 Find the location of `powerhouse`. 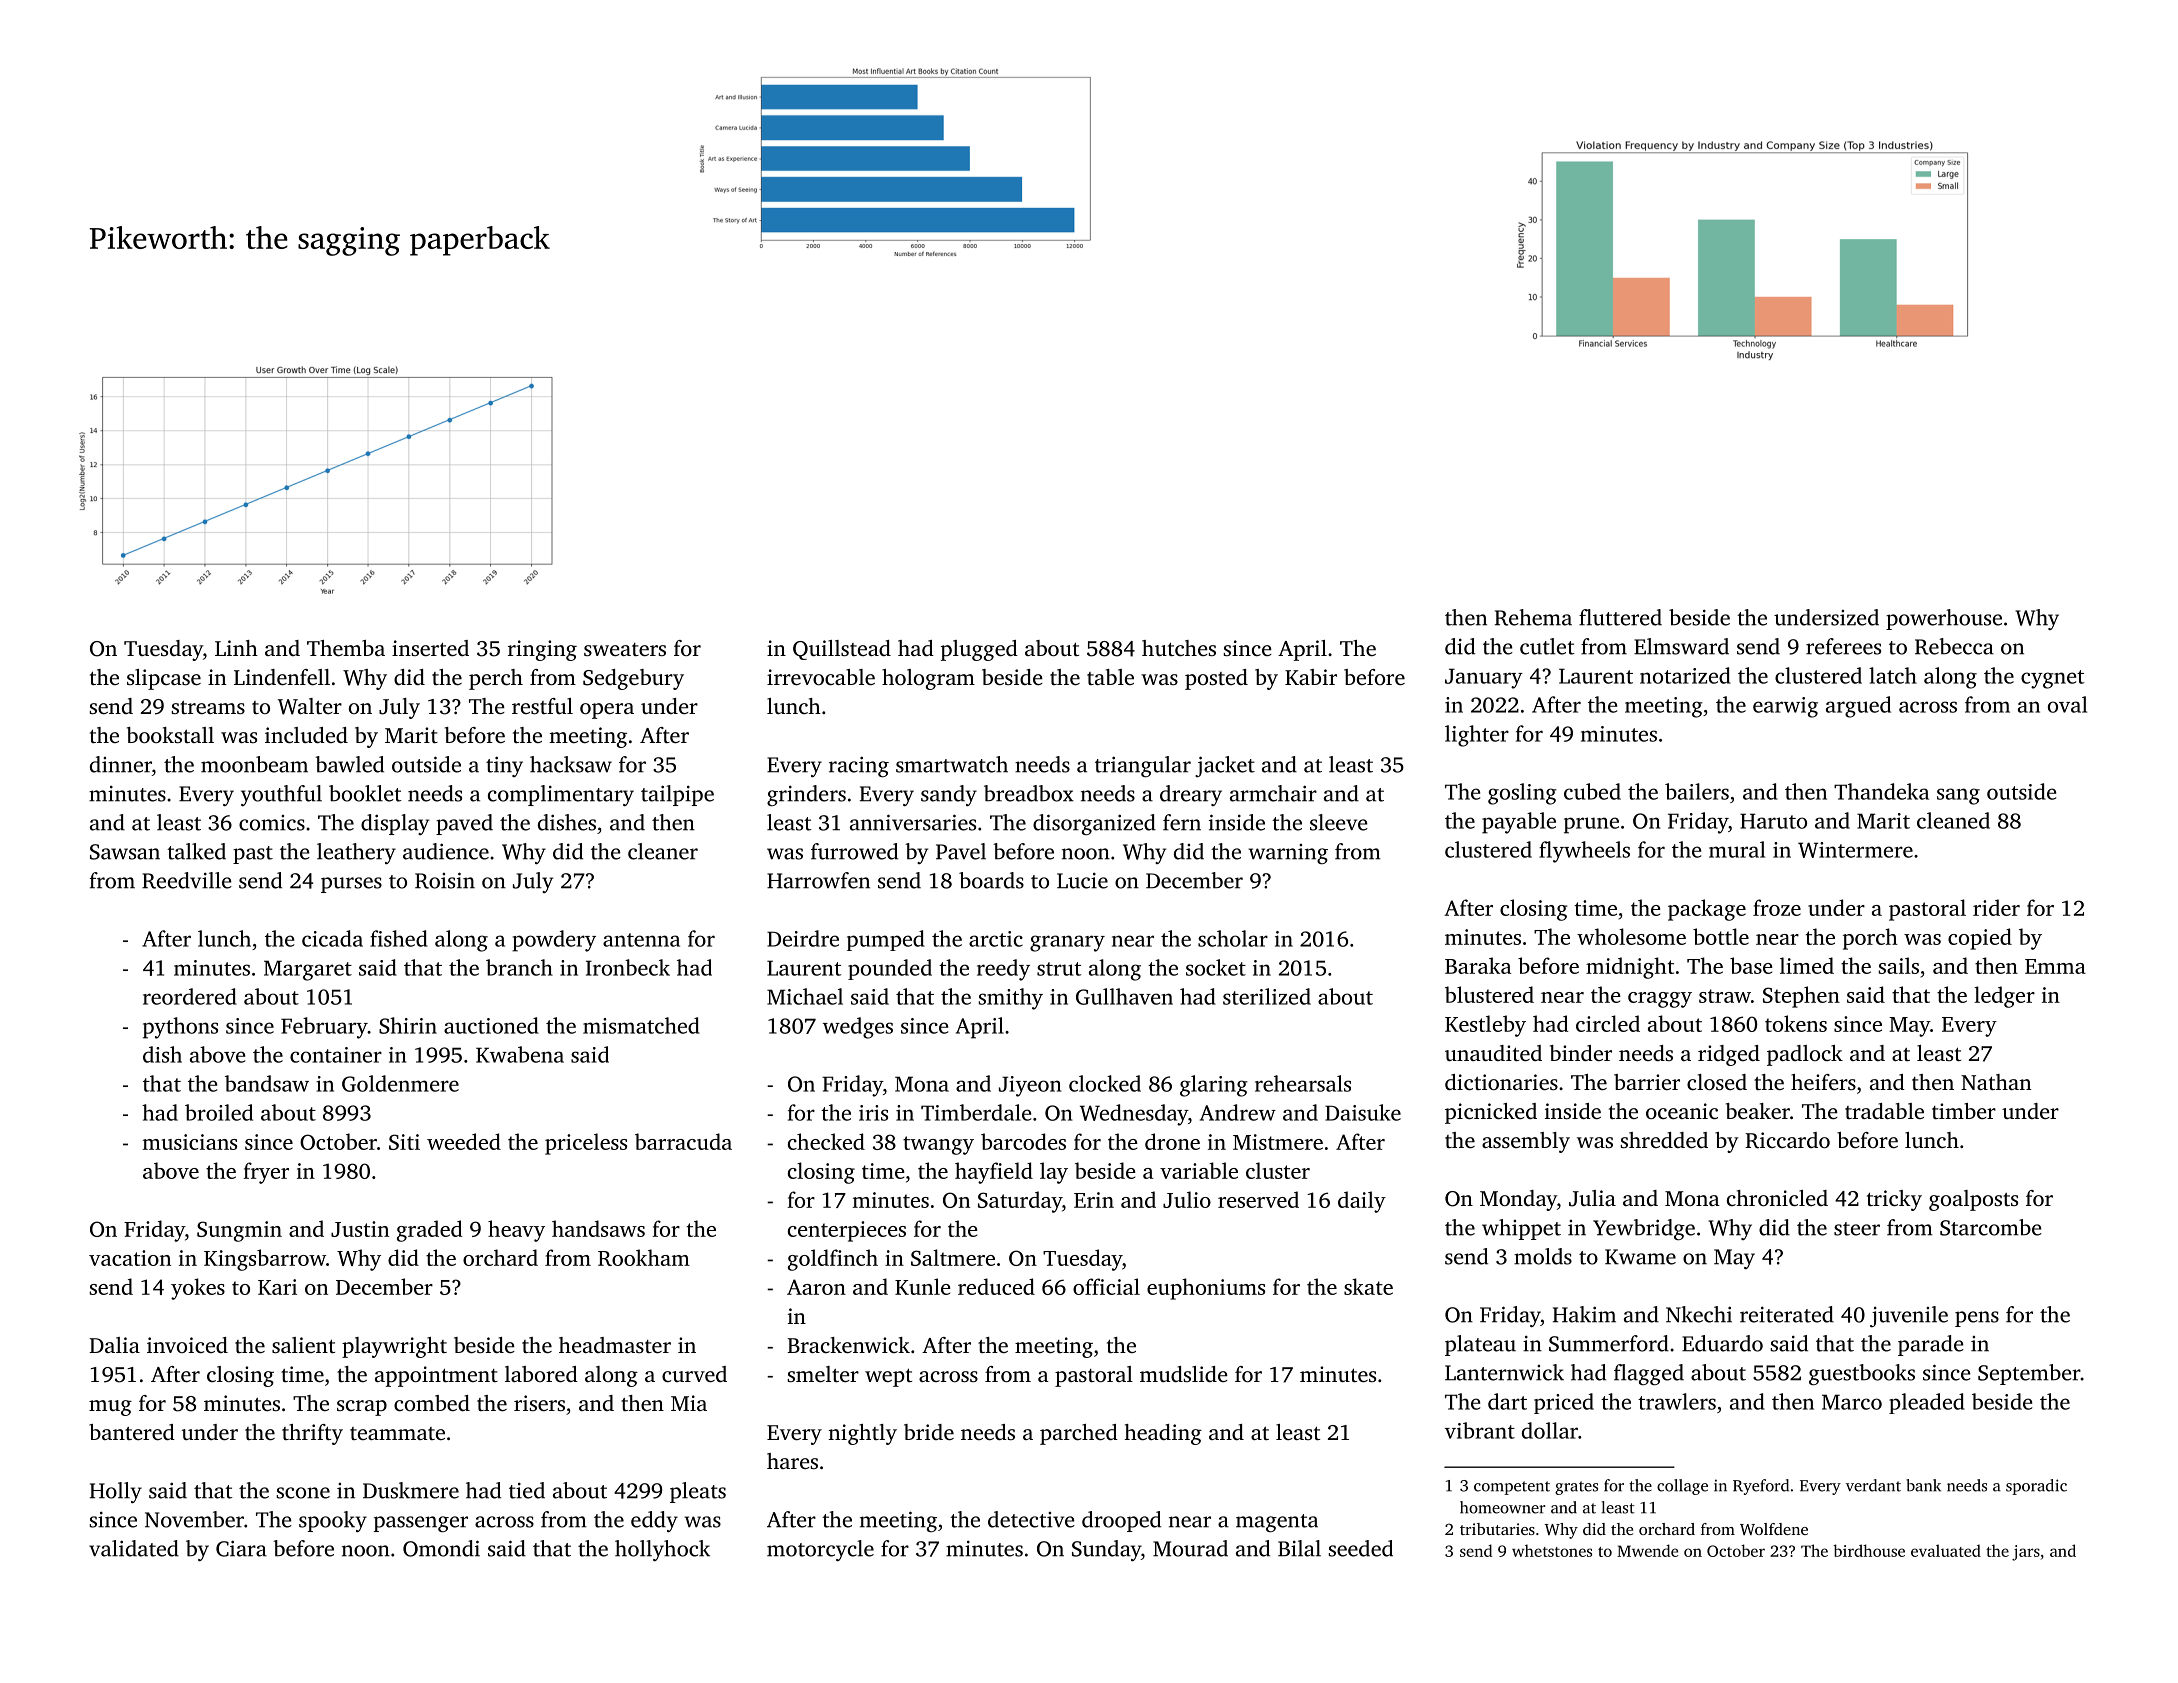

powerhouse is located at coordinates (1944, 619).
